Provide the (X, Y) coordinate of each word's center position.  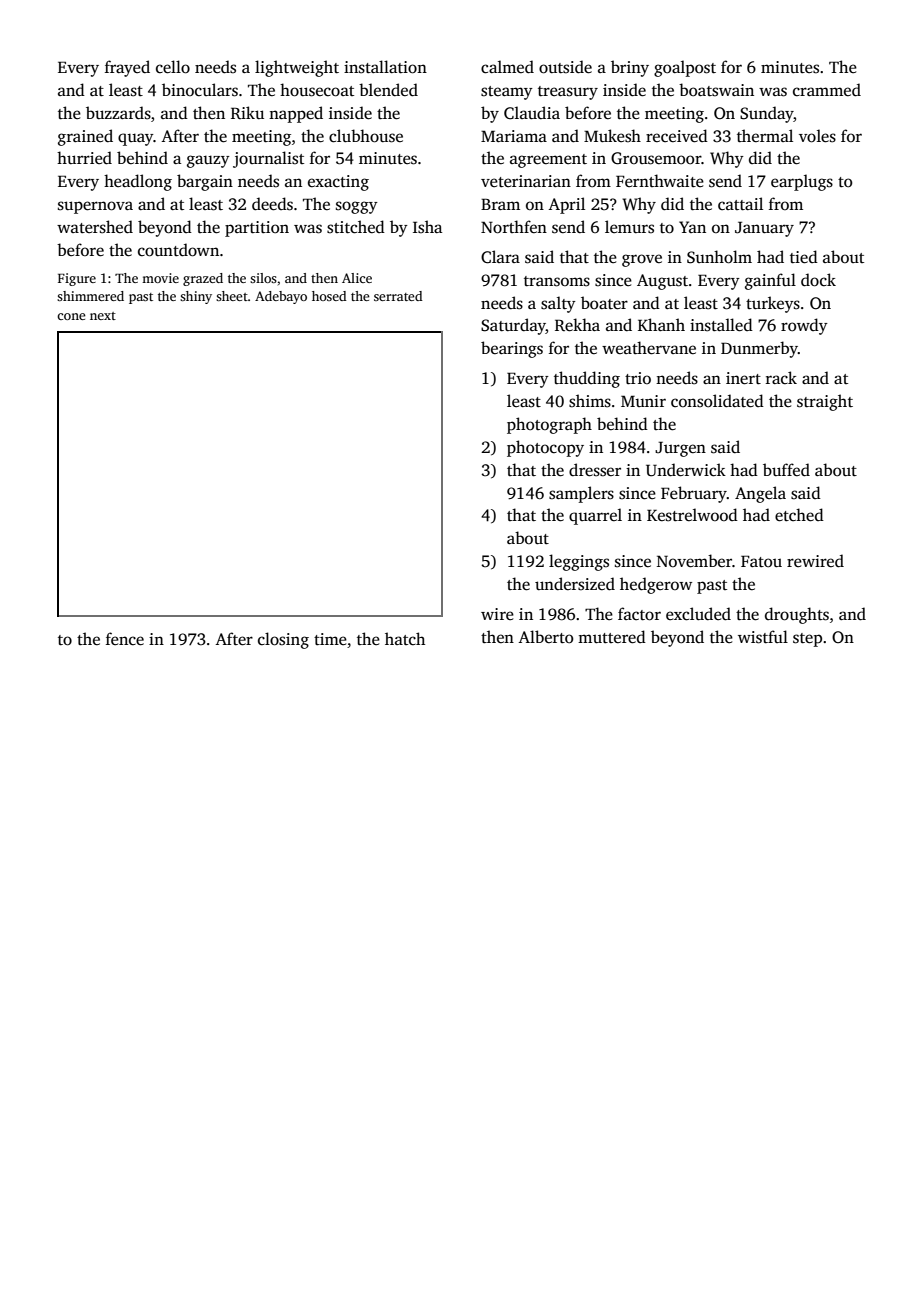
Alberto (545, 637)
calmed (507, 67)
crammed (827, 90)
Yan (692, 227)
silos (263, 278)
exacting (338, 183)
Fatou (761, 561)
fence (125, 639)
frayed (127, 68)
